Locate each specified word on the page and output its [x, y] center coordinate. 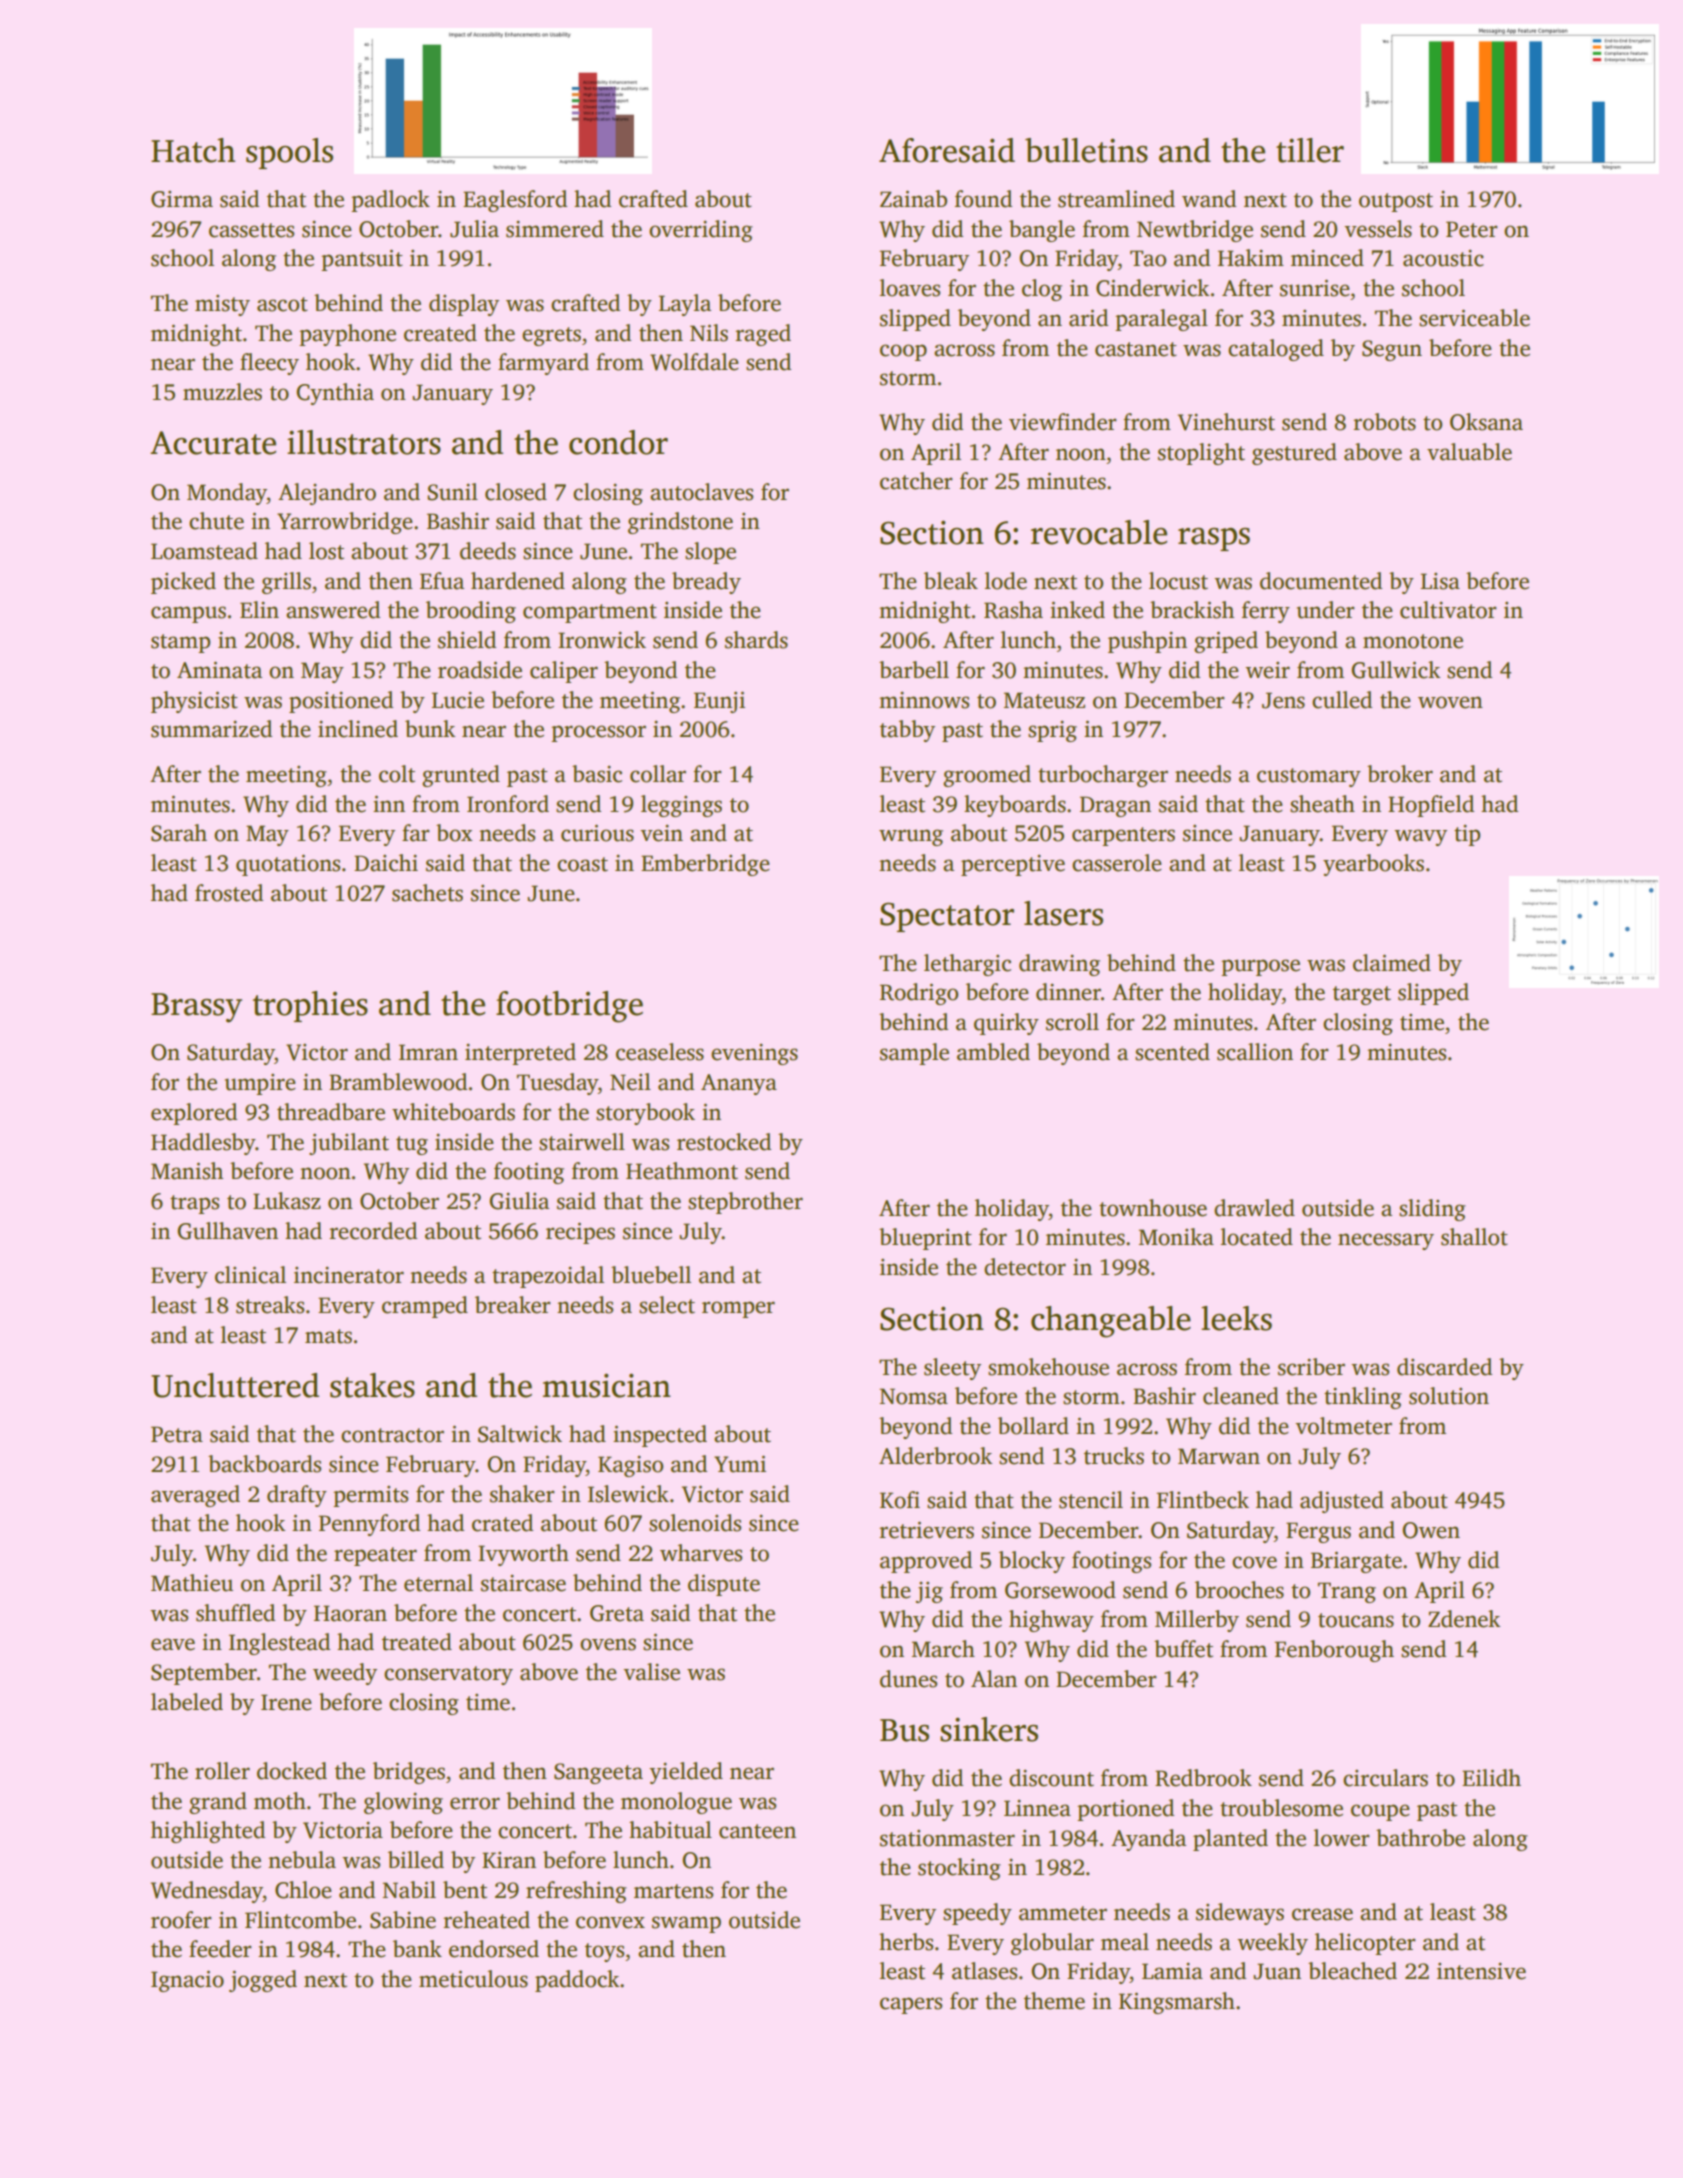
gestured [1294, 454]
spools [289, 153]
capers [911, 2005]
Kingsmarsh [1177, 2003]
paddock [577, 1981]
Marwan [1219, 1456]
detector [1025, 1267]
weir [1267, 670]
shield [467, 640]
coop [903, 352]
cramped [425, 1307]
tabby [907, 731]
